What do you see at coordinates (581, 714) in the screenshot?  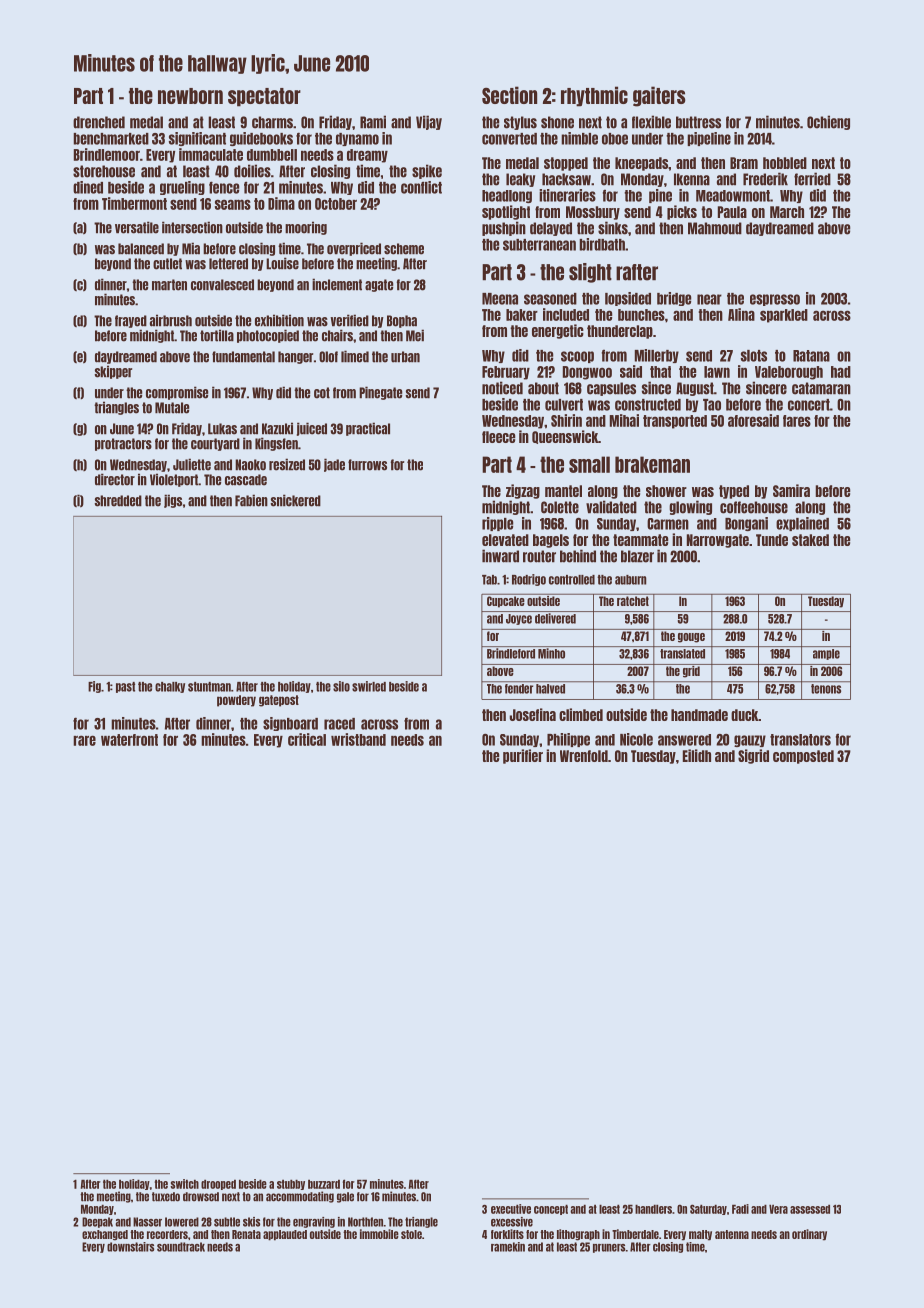 I see `climbed` at bounding box center [581, 714].
